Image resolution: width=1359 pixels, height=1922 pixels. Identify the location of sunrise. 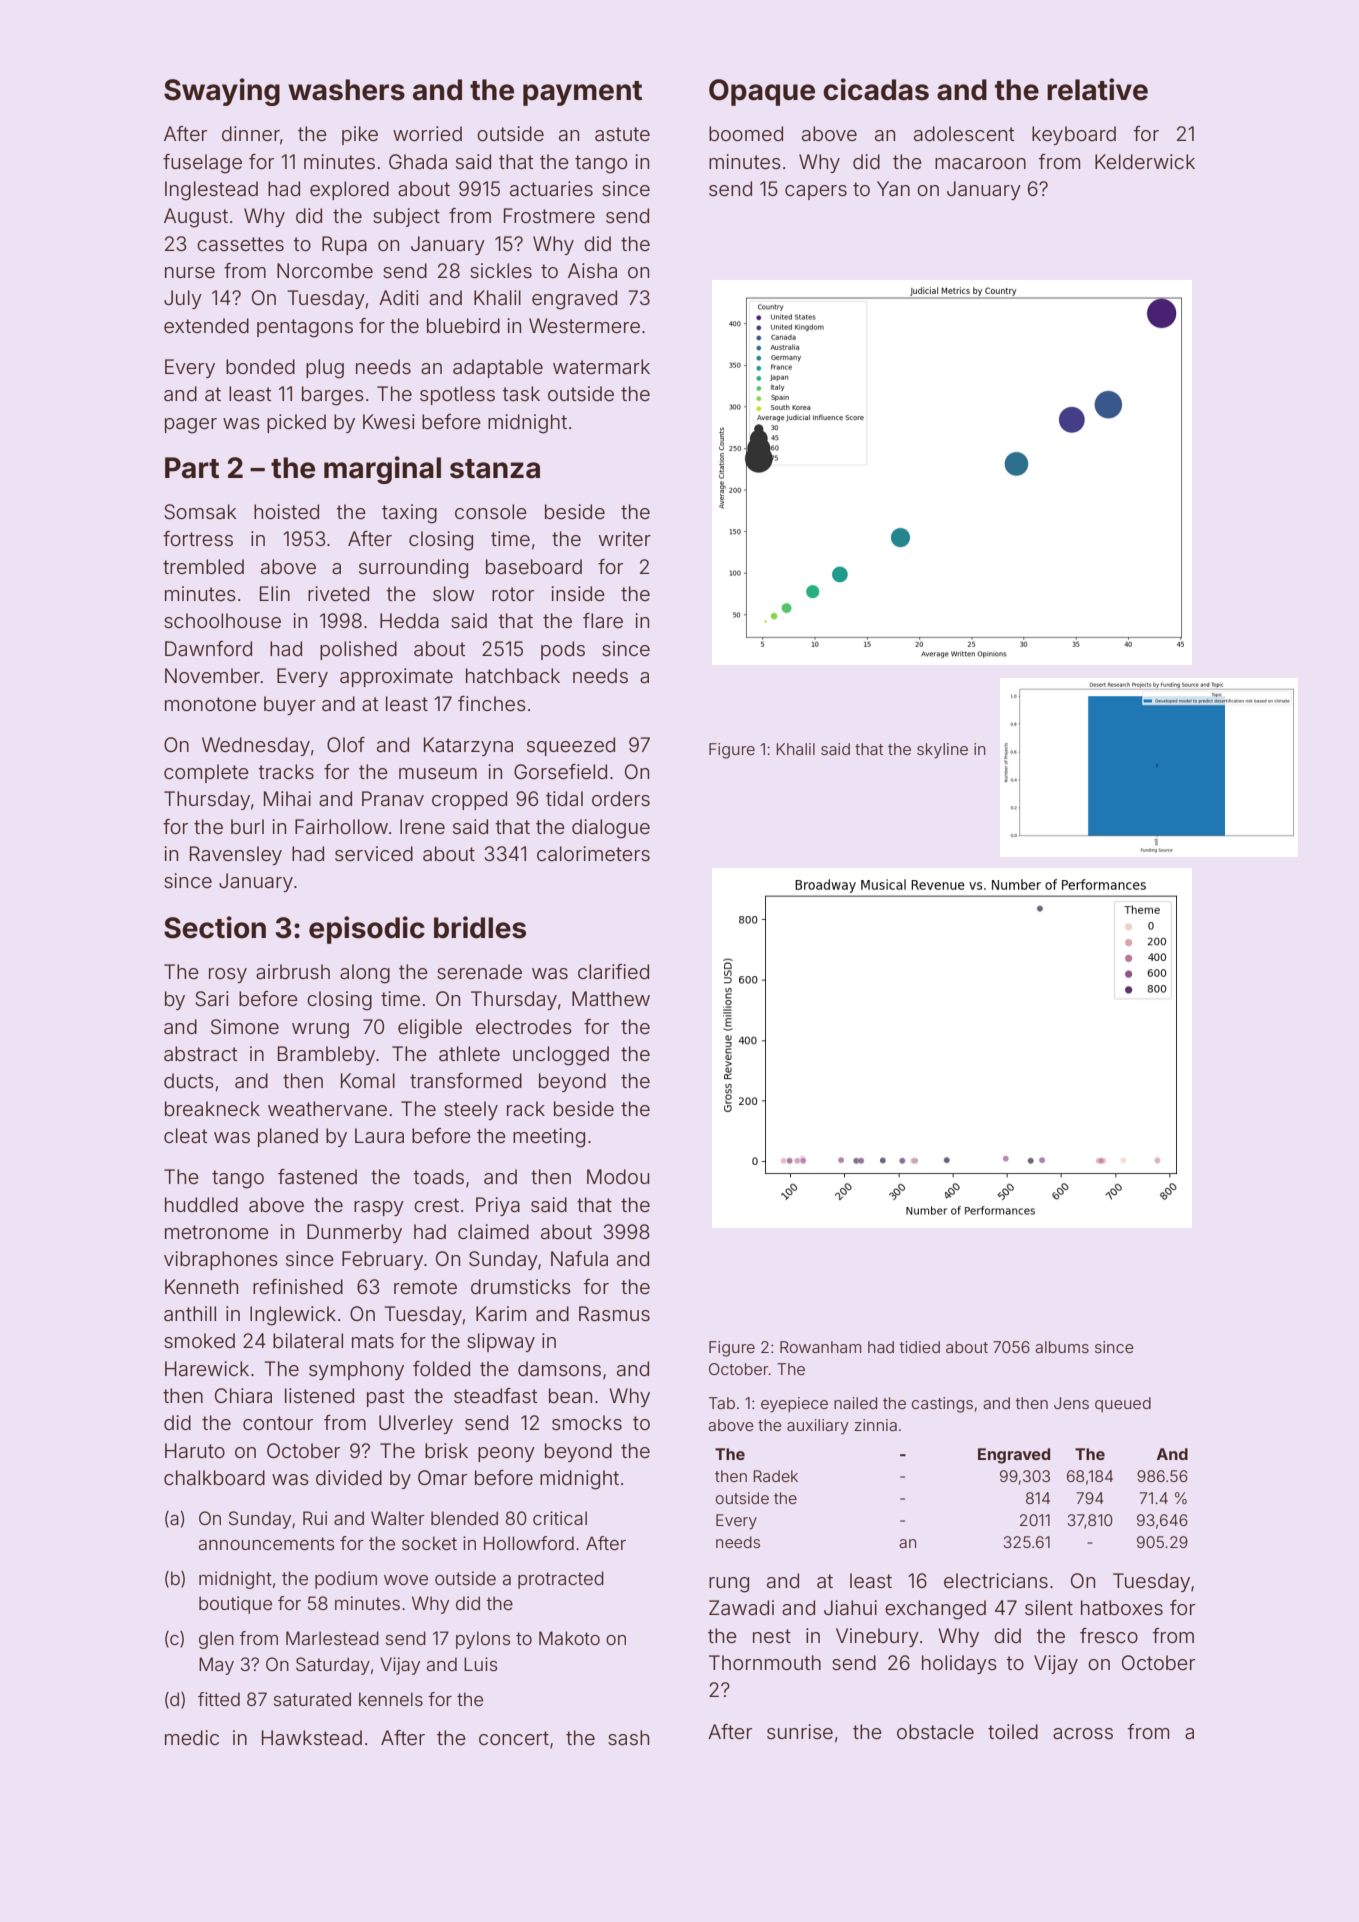
(800, 1731).
